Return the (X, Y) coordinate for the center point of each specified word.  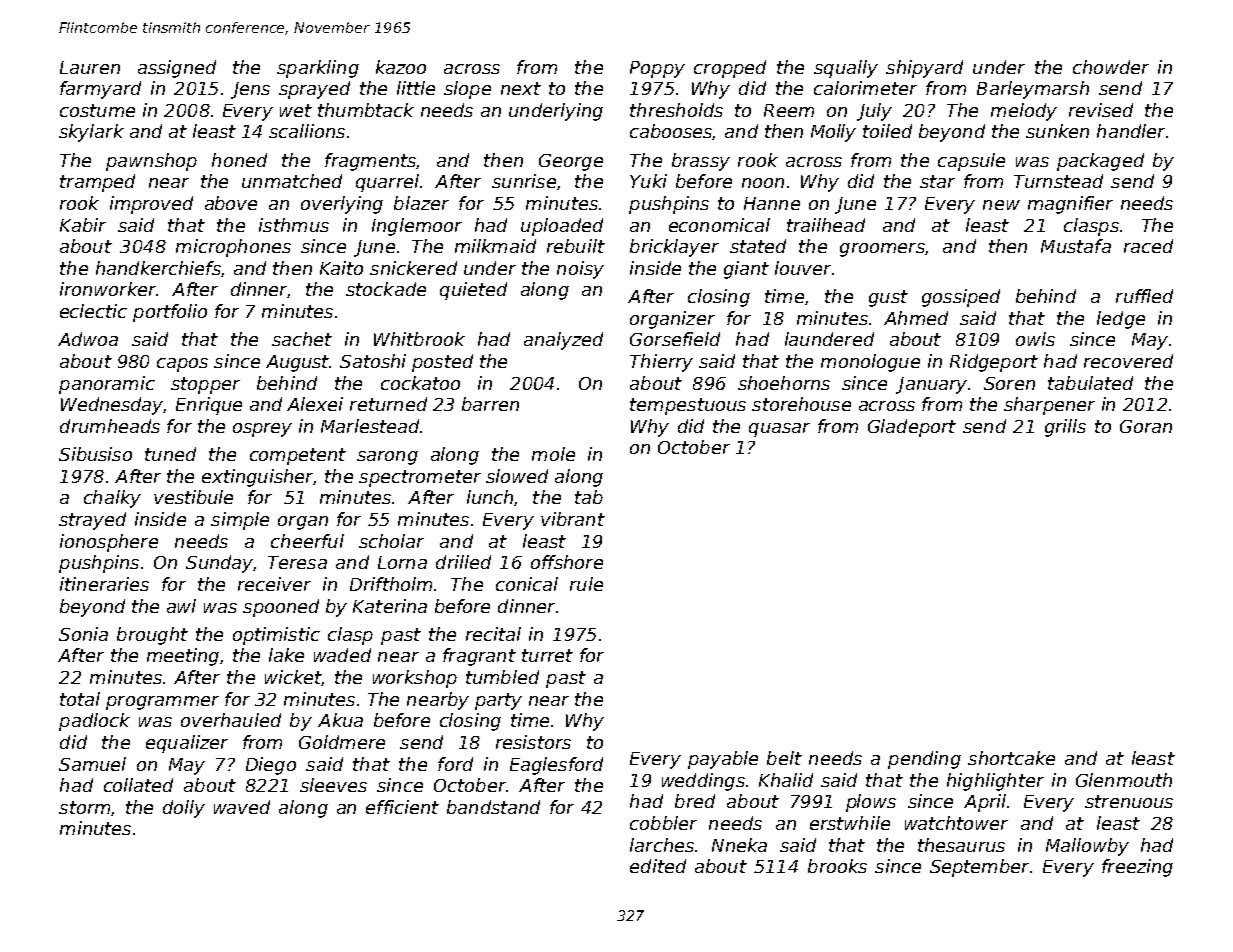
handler (1131, 131)
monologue (870, 363)
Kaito (341, 268)
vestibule (193, 497)
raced (1148, 246)
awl (181, 606)
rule (586, 584)
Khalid (786, 780)
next (521, 88)
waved (242, 807)
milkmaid (495, 246)
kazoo (401, 67)
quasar (779, 430)
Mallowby (1087, 847)
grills (1065, 428)
